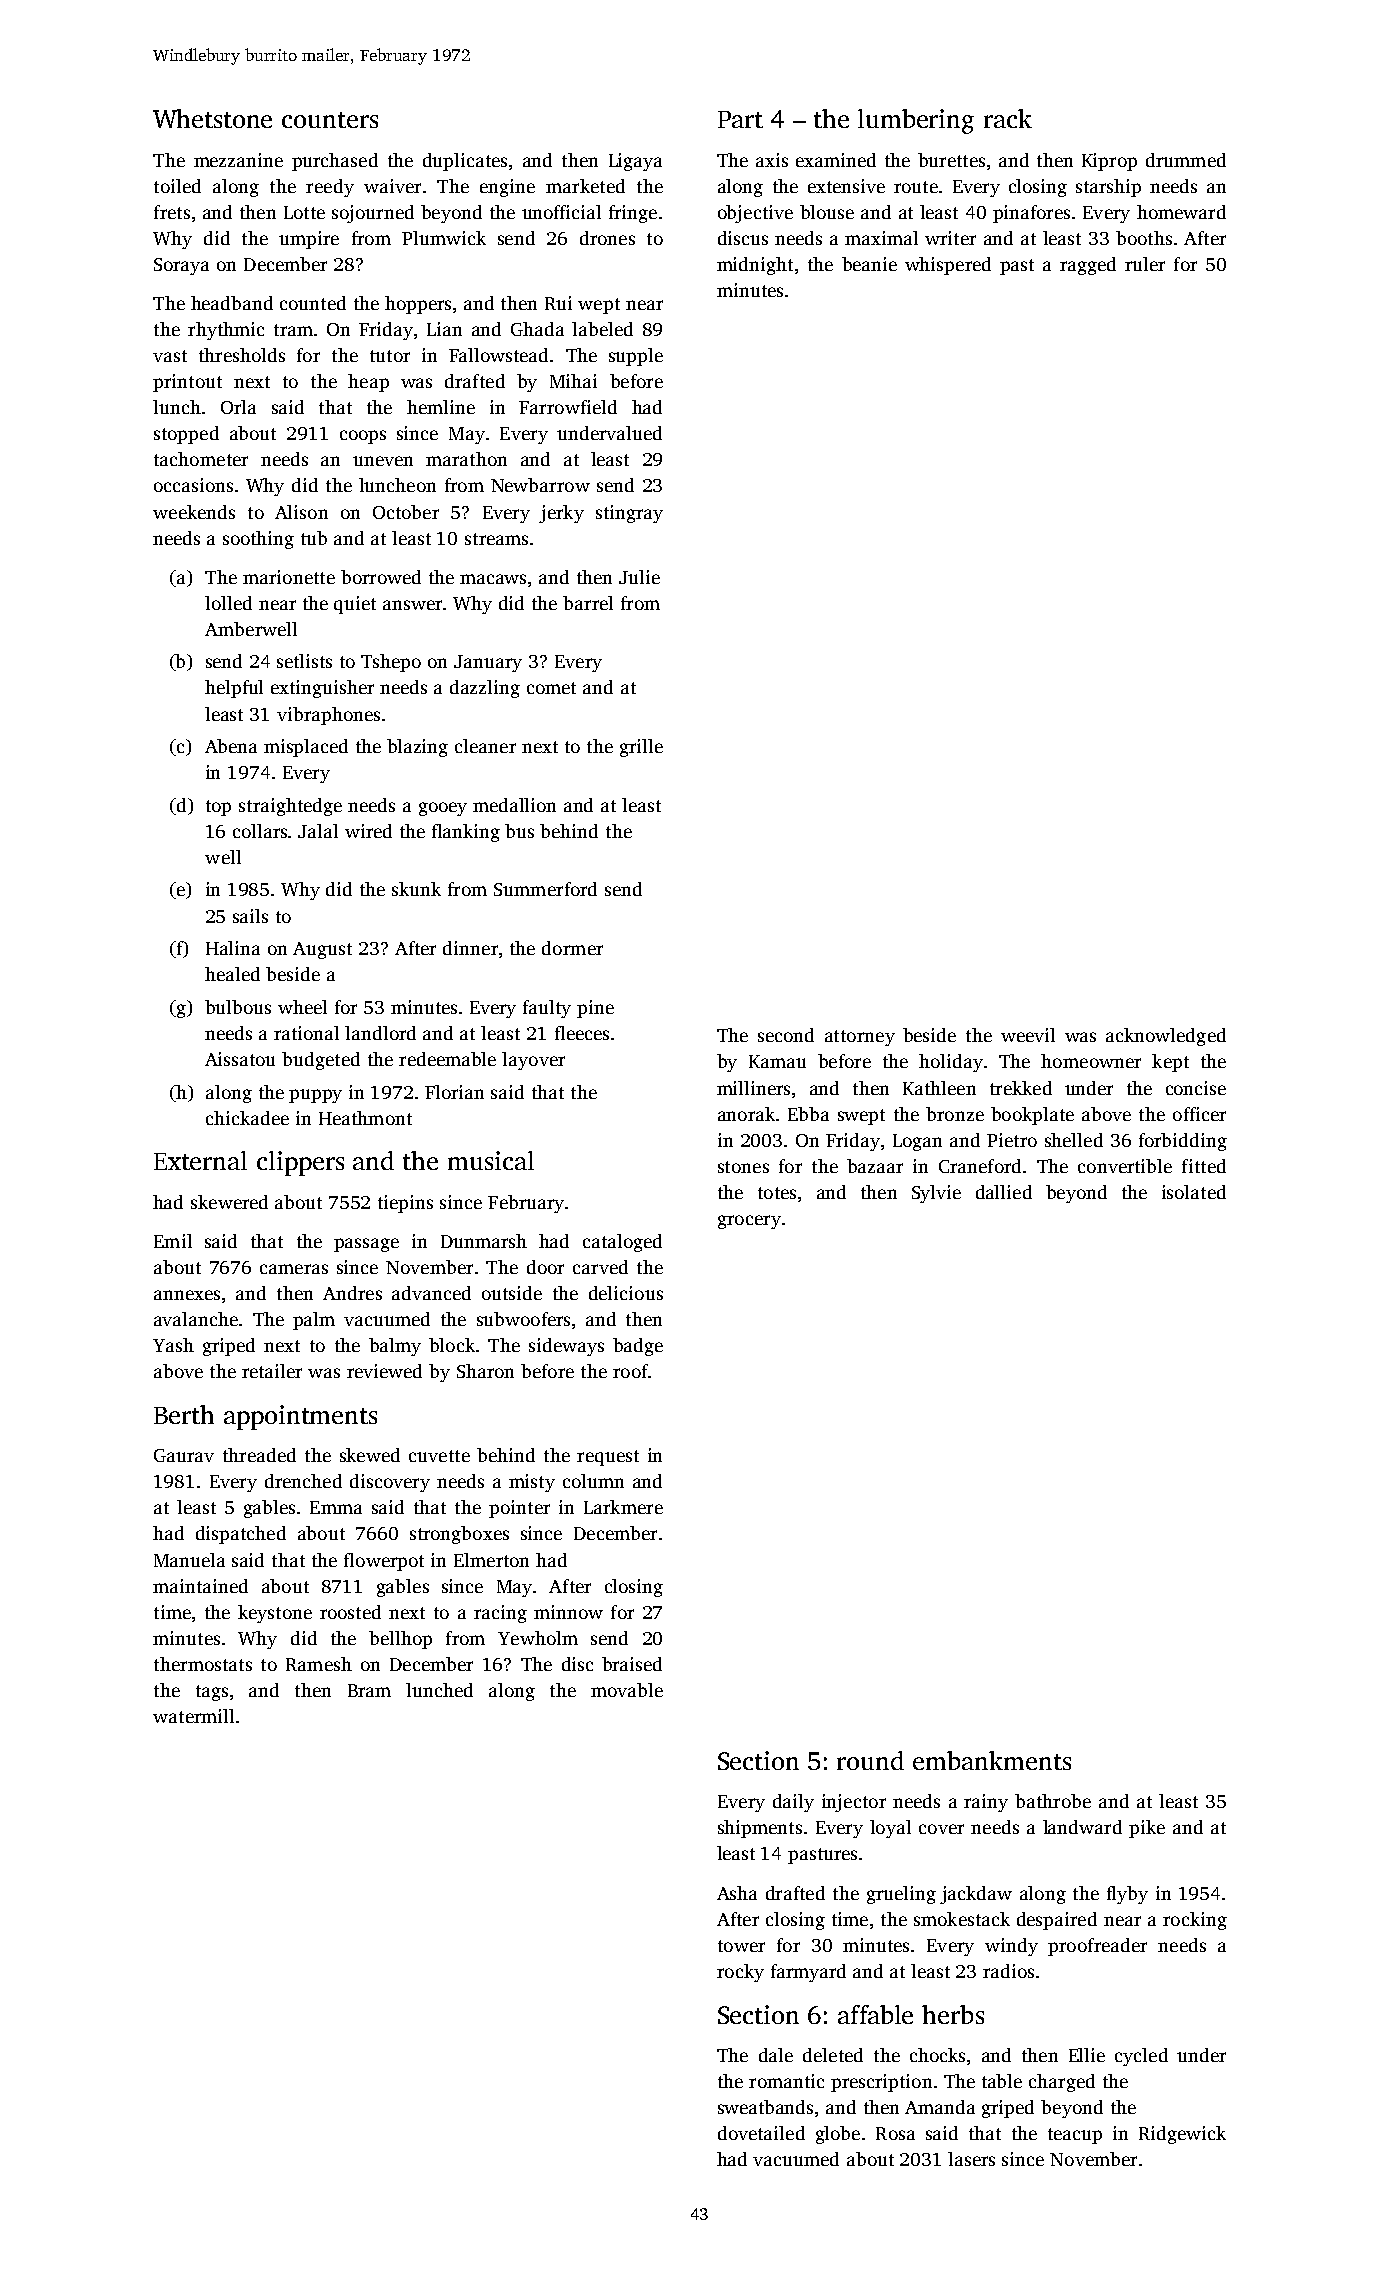 This document has width=1380, height=2273. What do you see at coordinates (330, 120) in the document?
I see `counters` at bounding box center [330, 120].
